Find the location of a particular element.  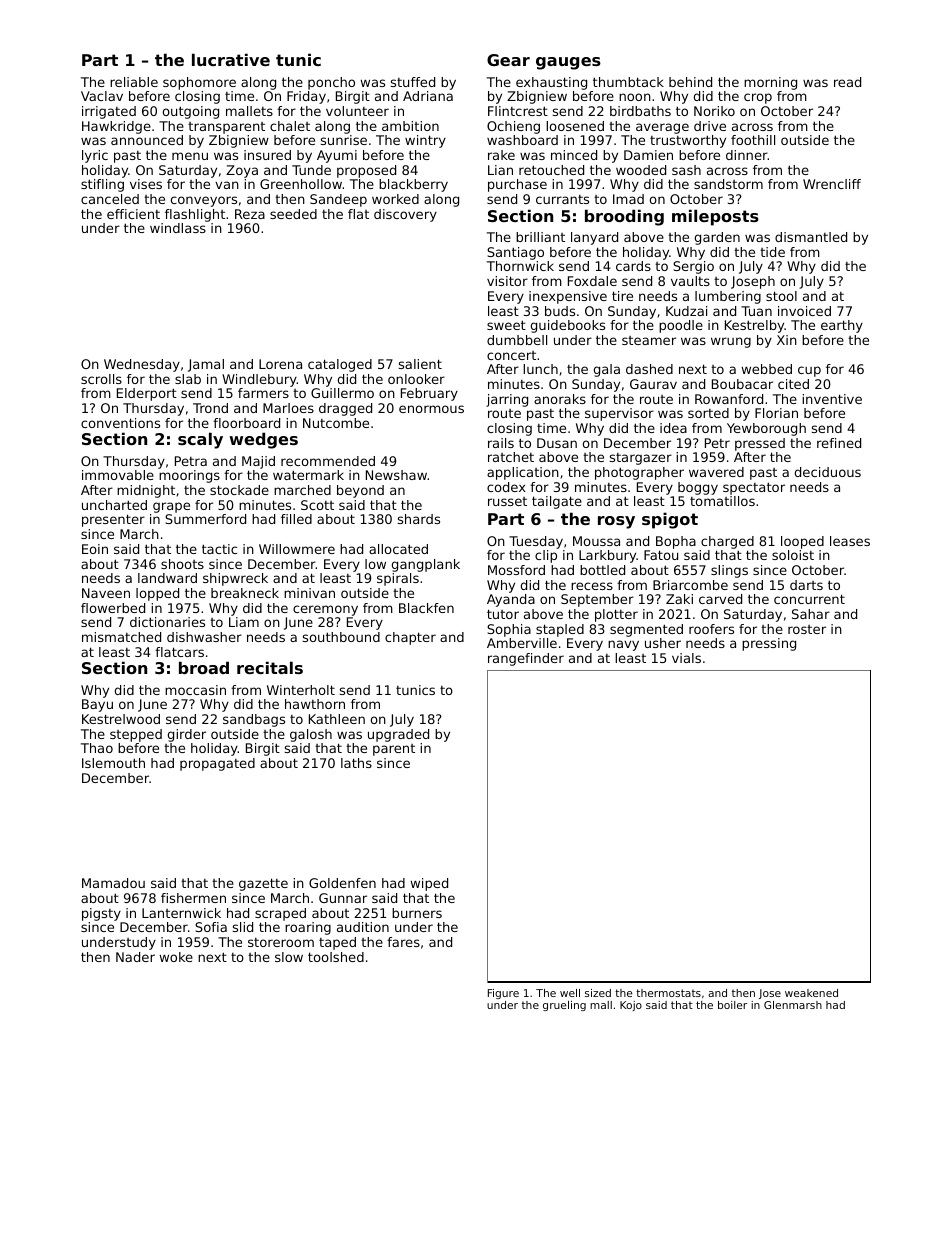

earthy is located at coordinates (842, 326).
